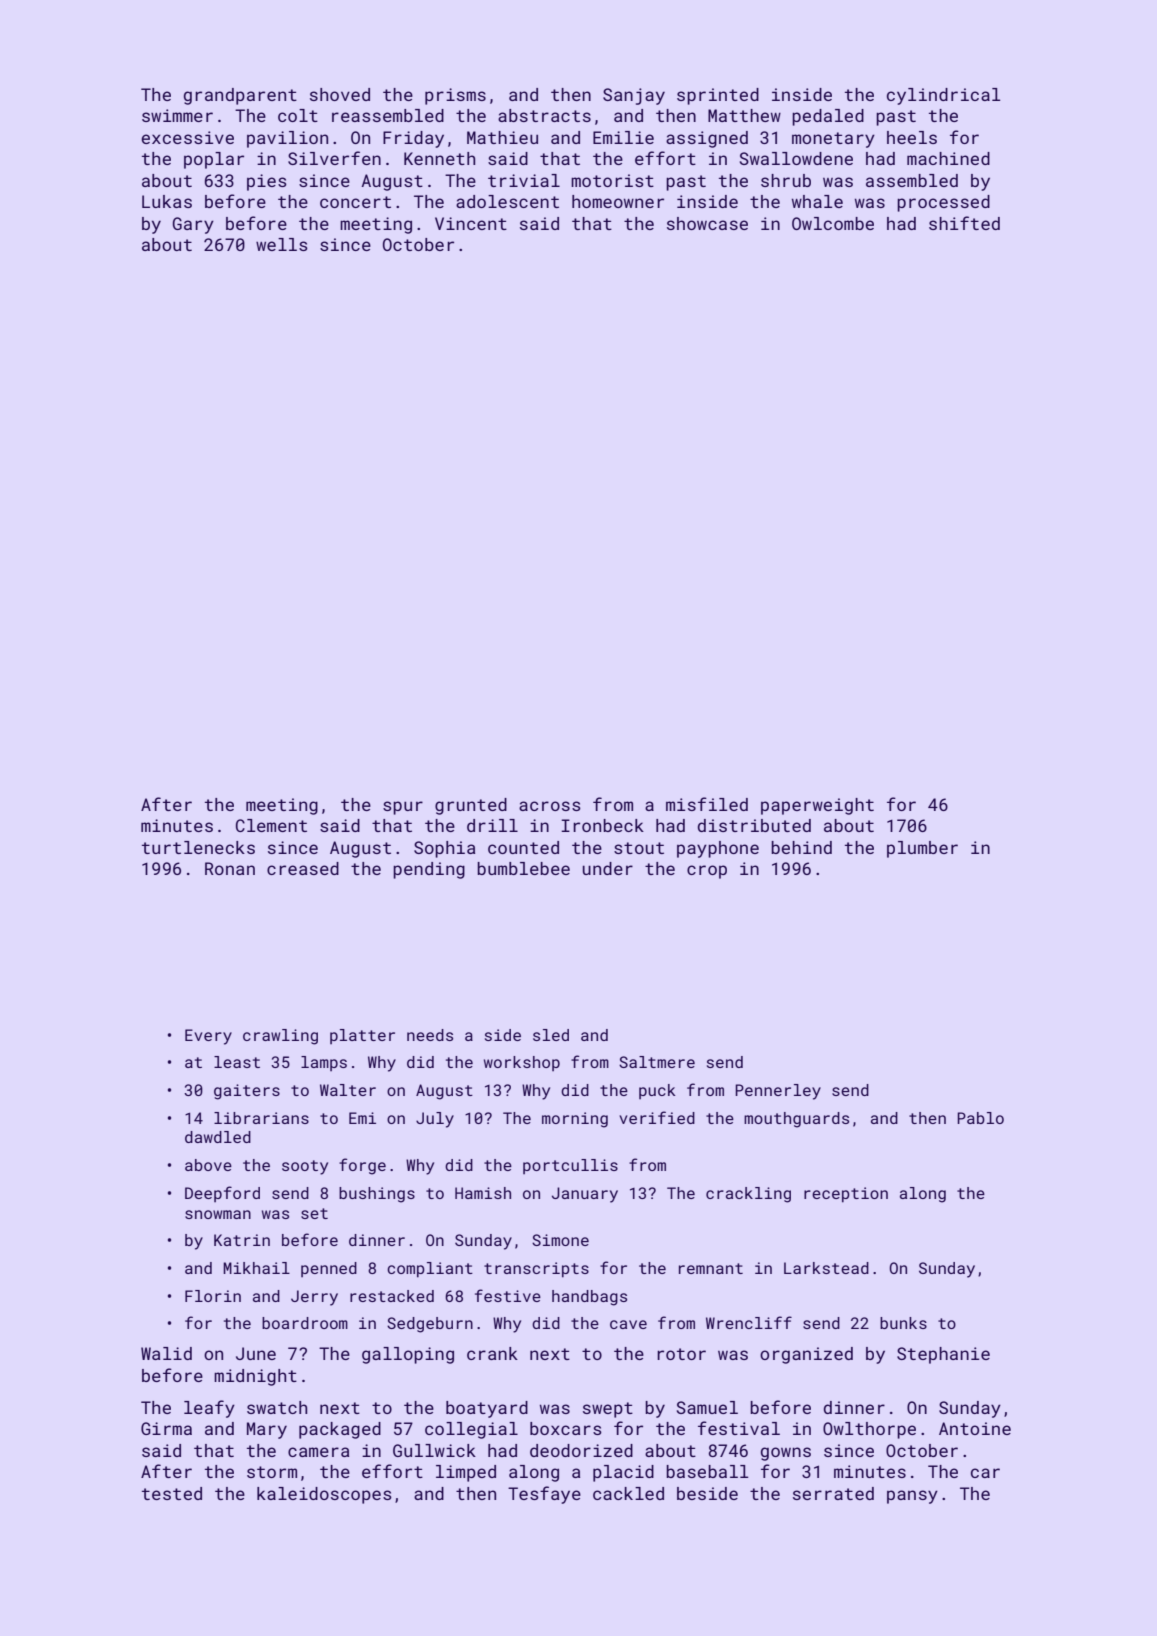 This screenshot has width=1157, height=1636. What do you see at coordinates (618, 201) in the screenshot?
I see `homeowner` at bounding box center [618, 201].
